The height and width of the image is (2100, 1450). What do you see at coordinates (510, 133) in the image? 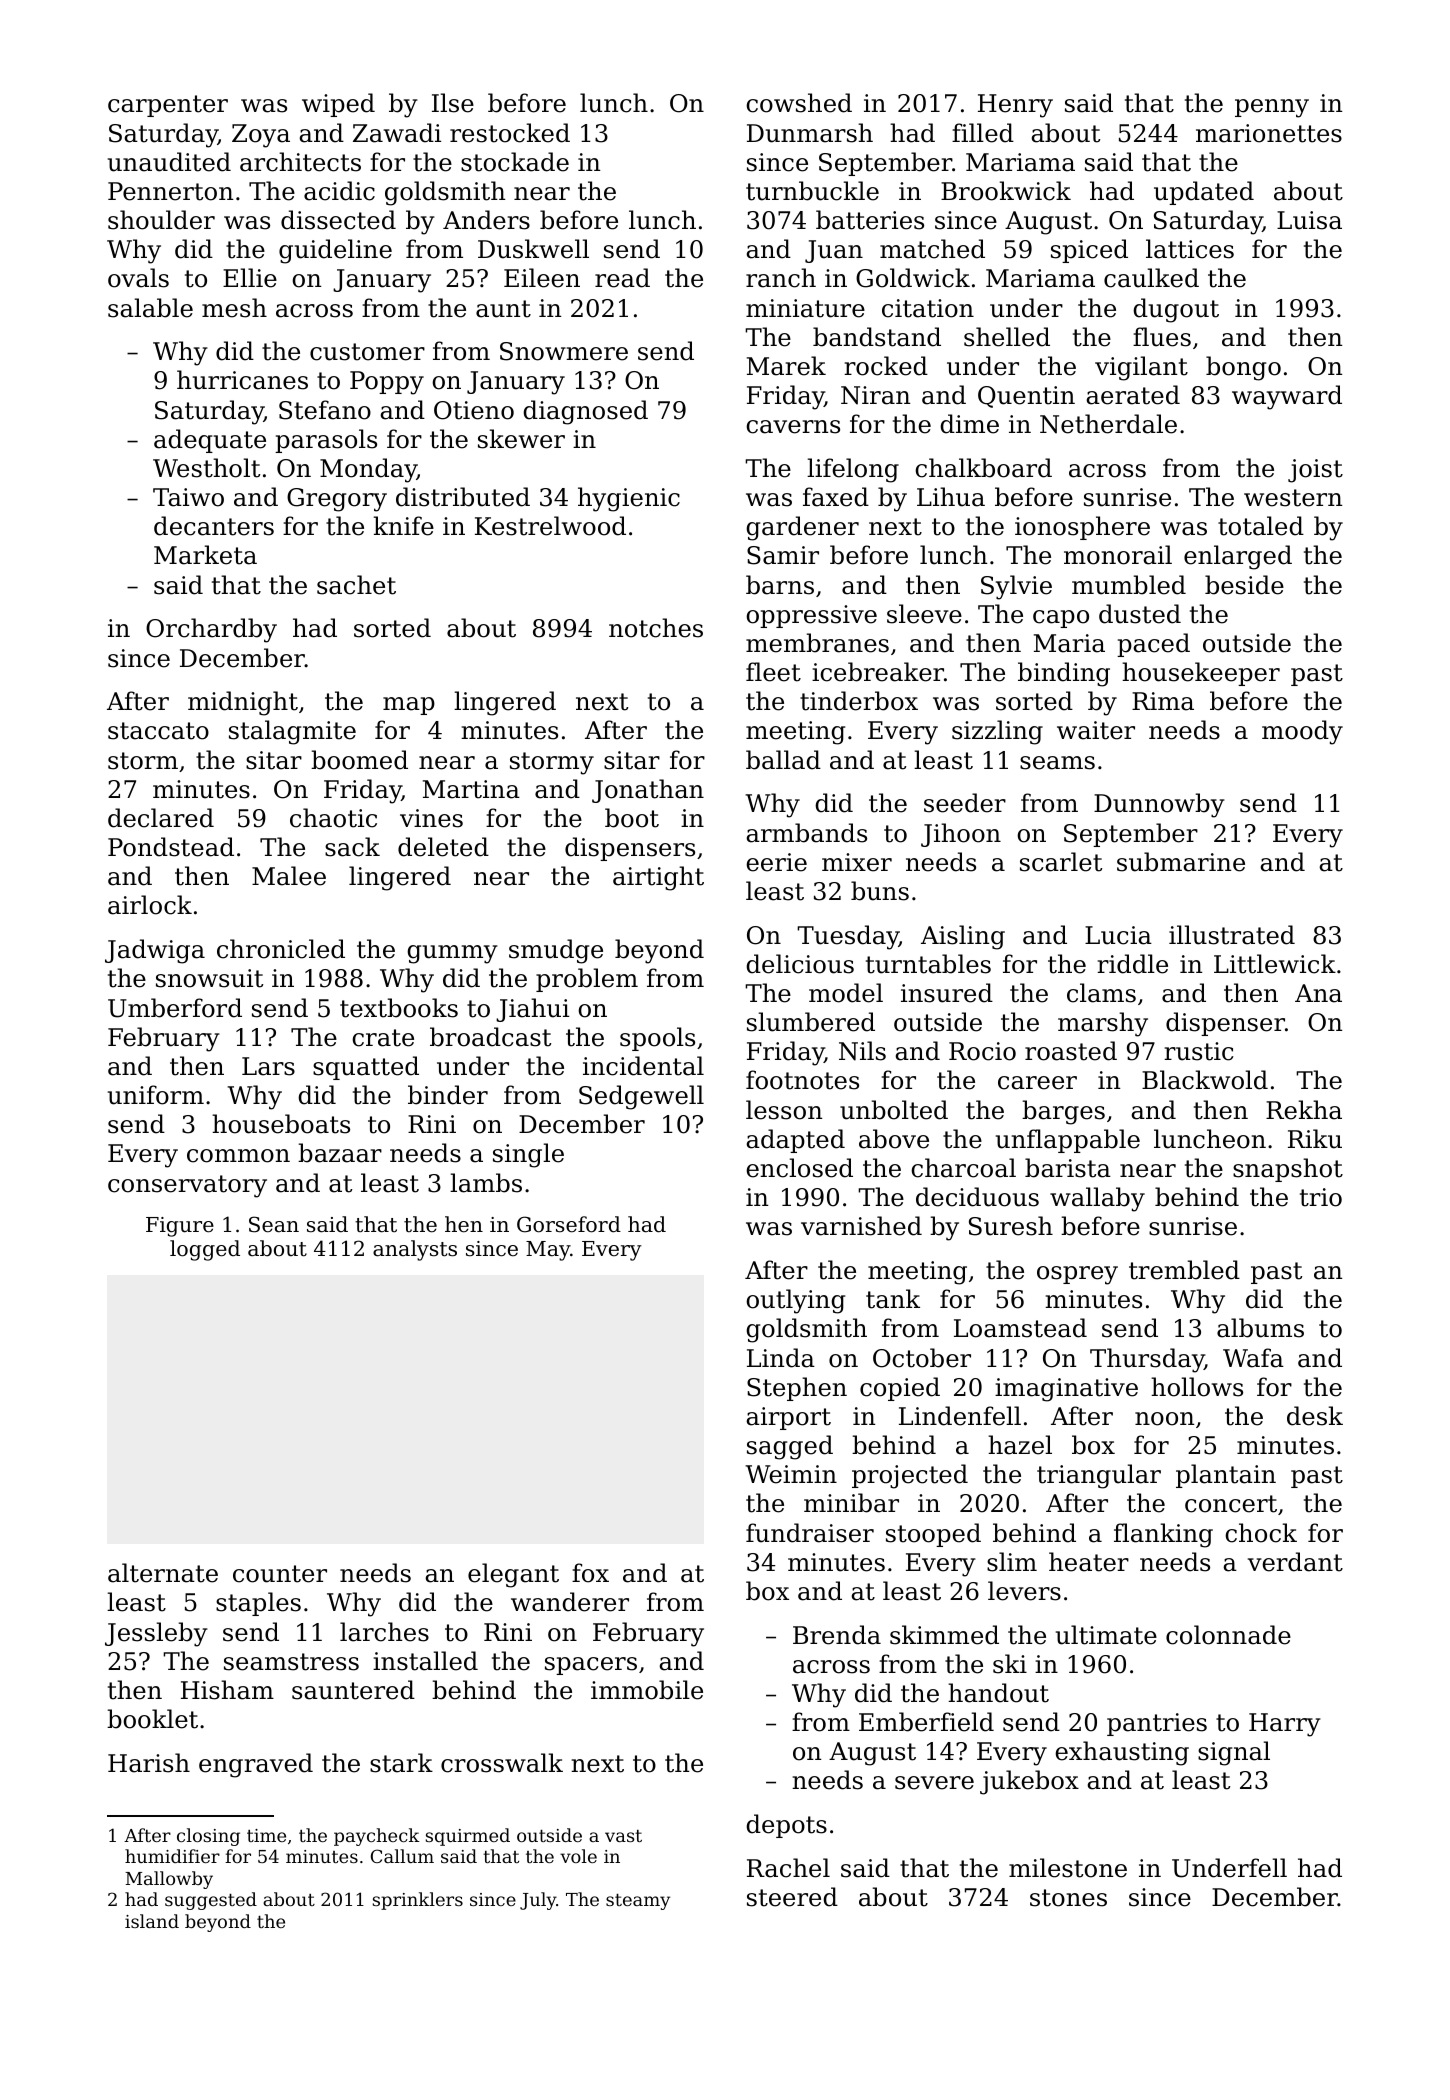
I see `restocked` at bounding box center [510, 133].
